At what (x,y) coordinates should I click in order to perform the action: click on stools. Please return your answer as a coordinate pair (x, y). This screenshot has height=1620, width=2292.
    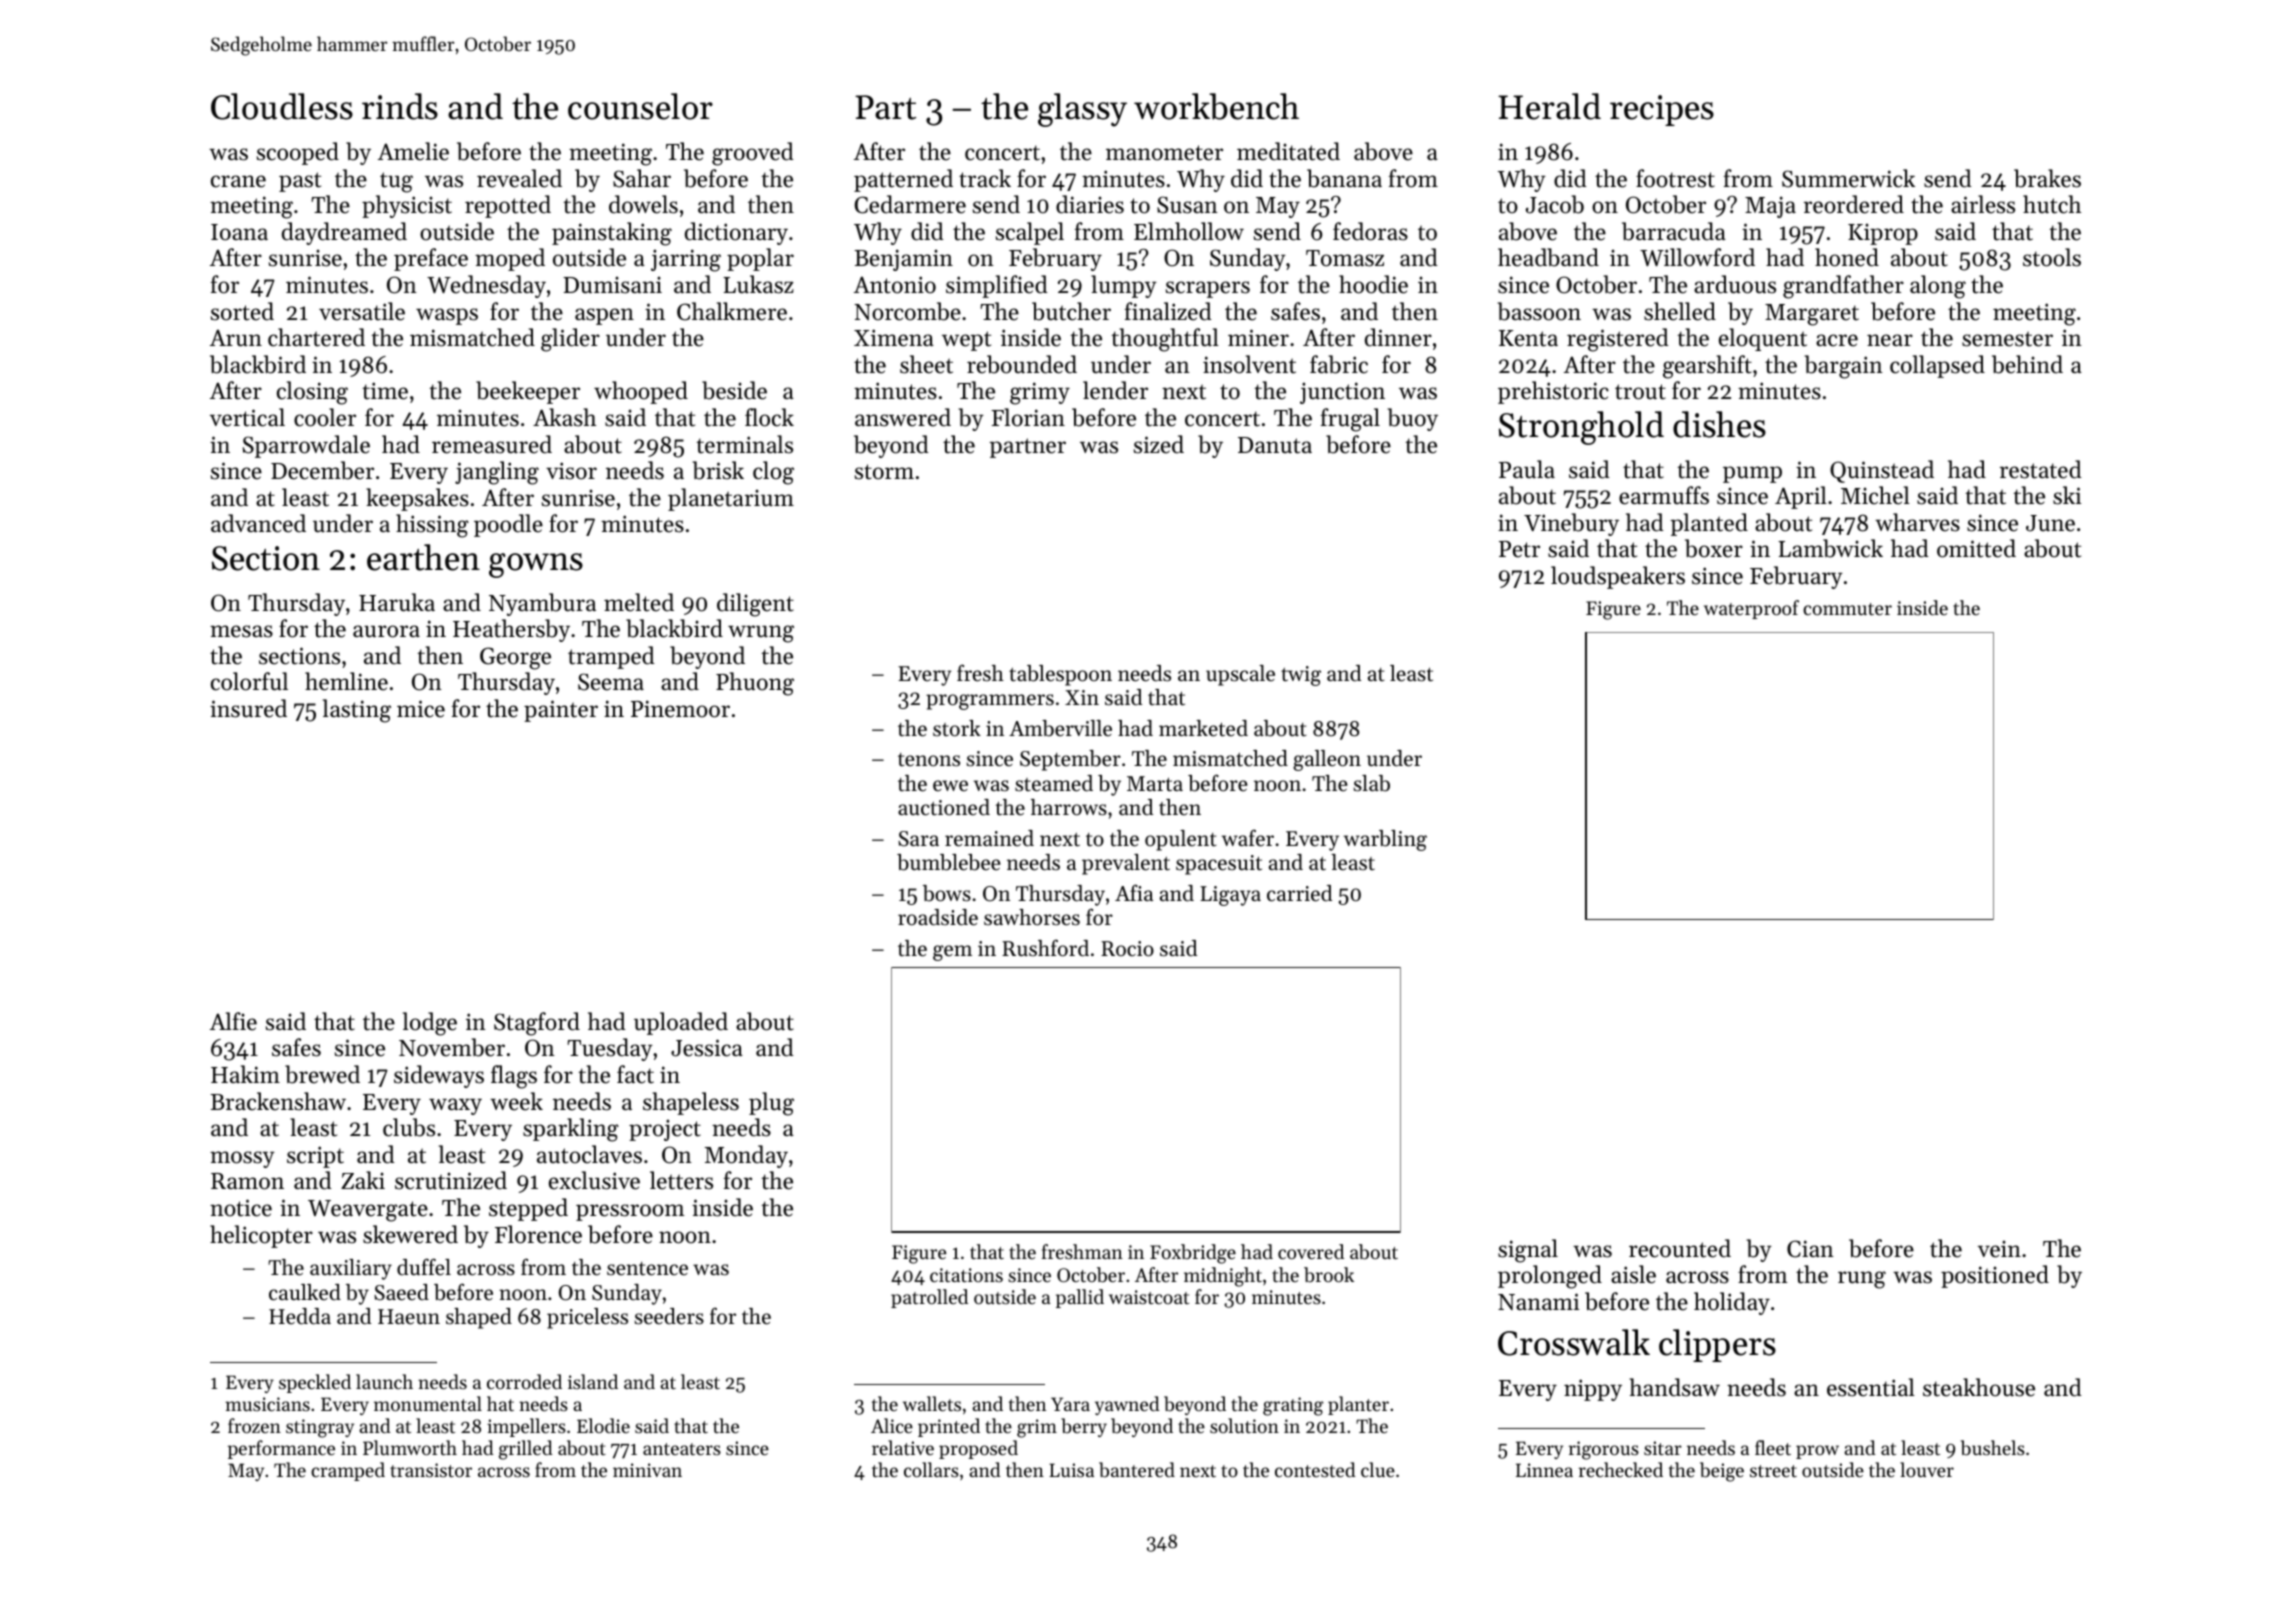
    Looking at the image, I should click on (2052, 257).
